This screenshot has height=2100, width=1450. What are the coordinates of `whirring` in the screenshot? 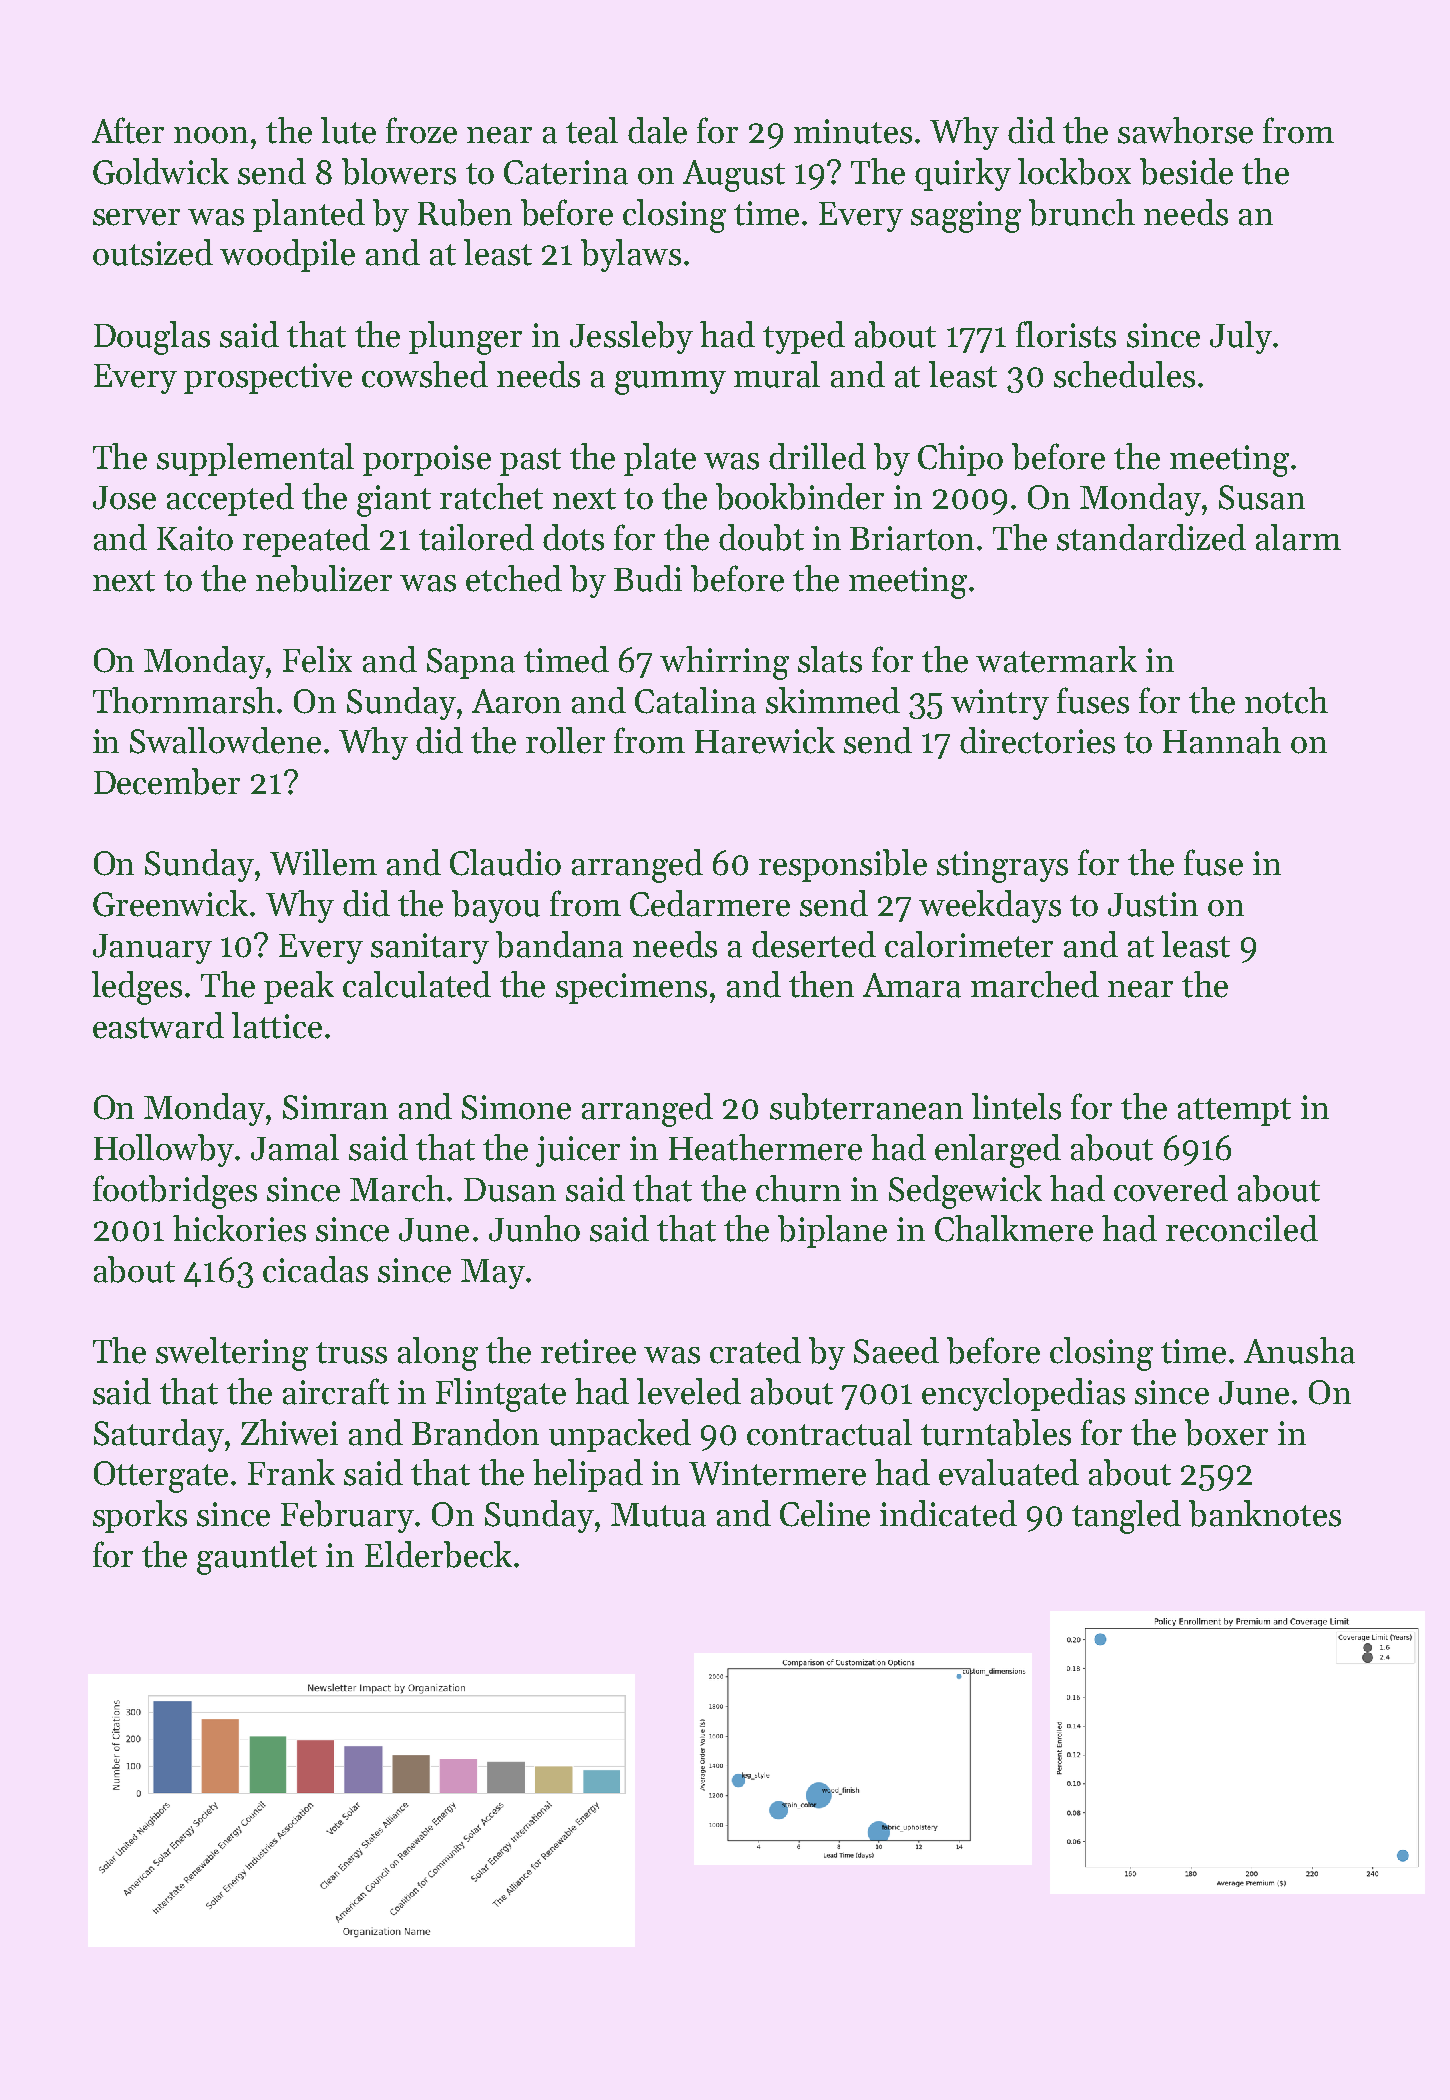 It's located at (724, 663).
